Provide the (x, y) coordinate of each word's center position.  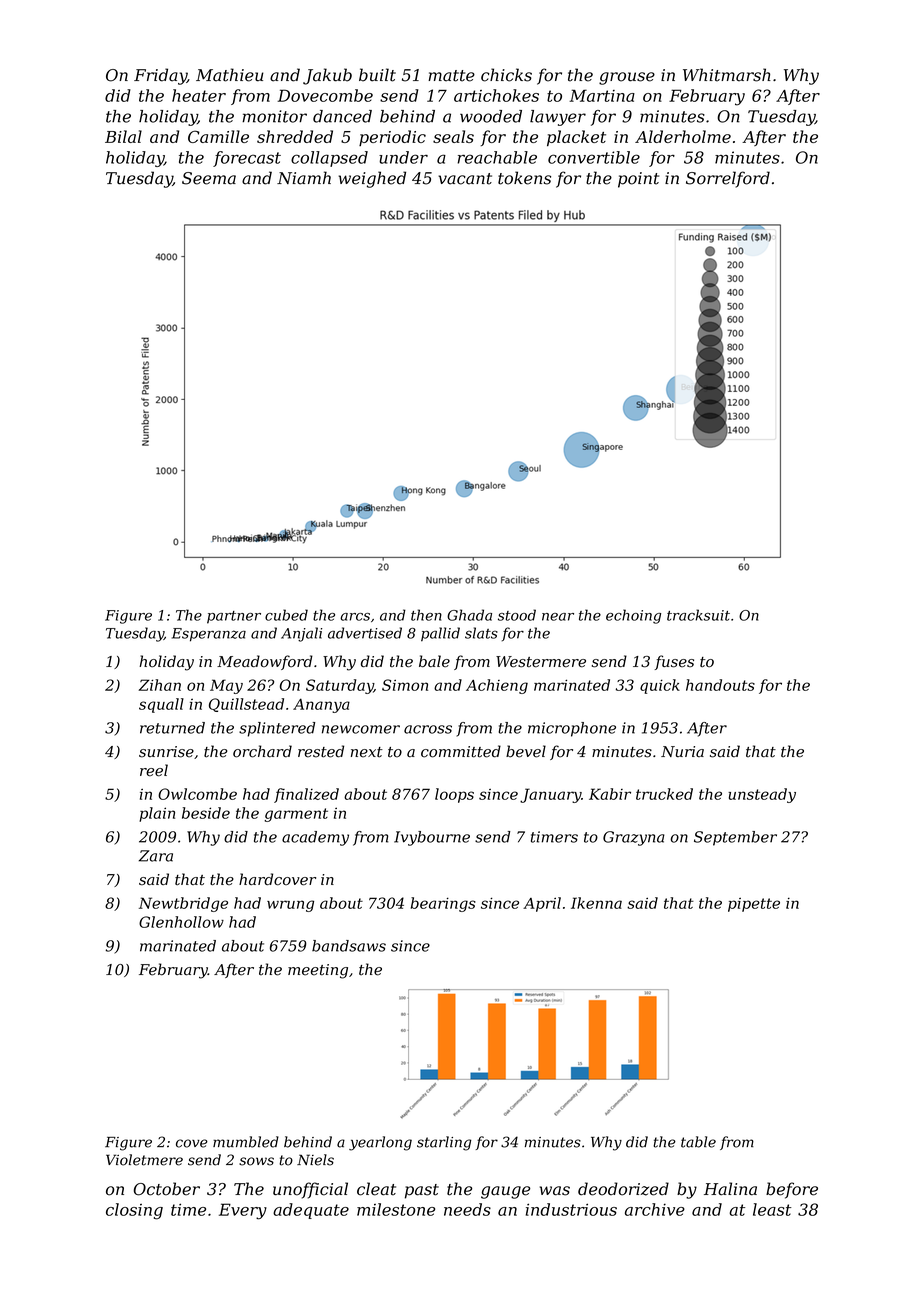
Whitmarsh (727, 75)
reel (154, 770)
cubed (286, 615)
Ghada (469, 615)
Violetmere (144, 1160)
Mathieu (230, 75)
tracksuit (698, 615)
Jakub (327, 76)
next (367, 752)
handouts (720, 685)
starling (444, 1143)
